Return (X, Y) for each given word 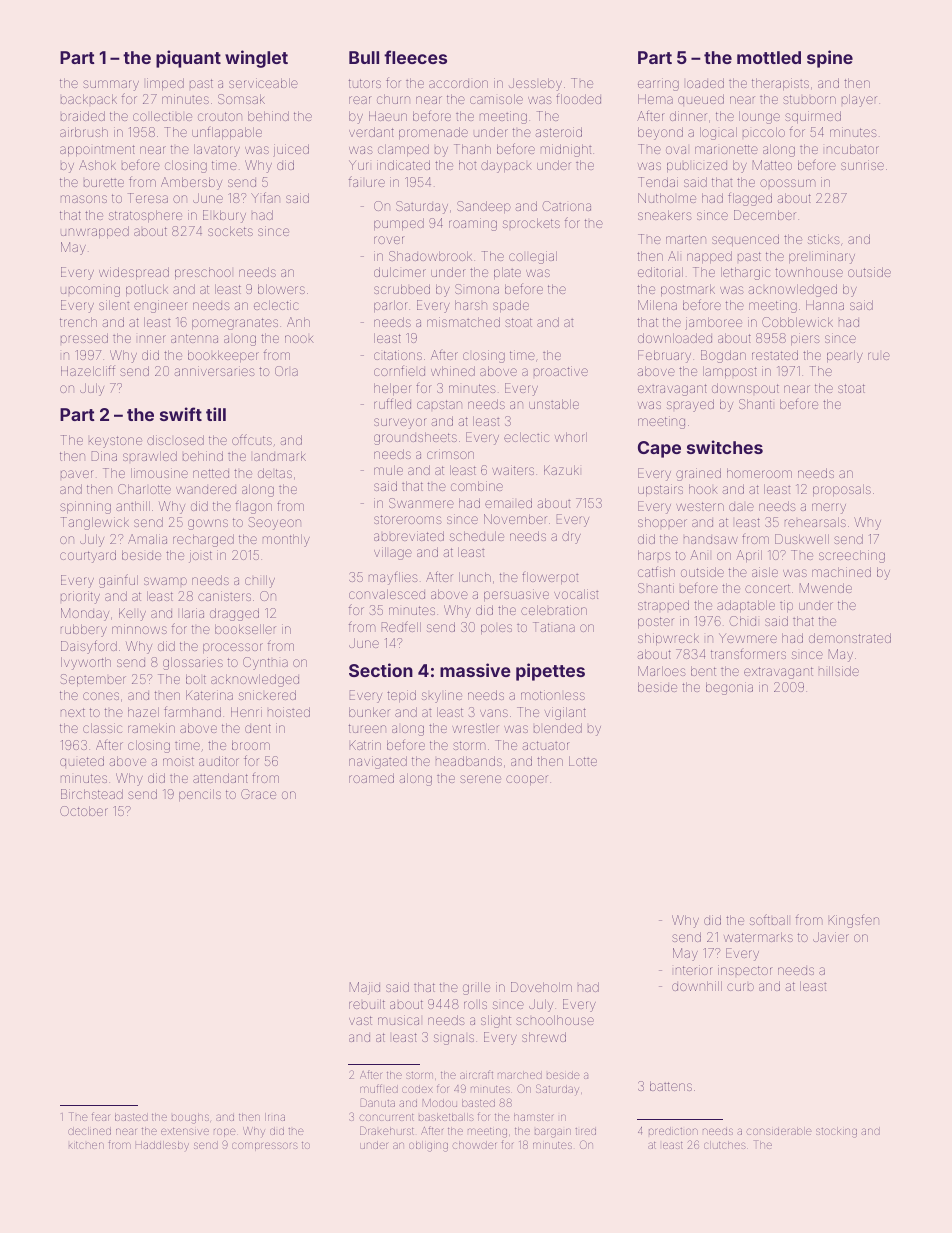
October (84, 811)
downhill (697, 986)
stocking (836, 1132)
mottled (769, 57)
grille (476, 988)
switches (725, 447)
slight (496, 1021)
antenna (194, 338)
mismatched (463, 322)
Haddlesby (162, 1145)
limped (165, 84)
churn (393, 99)
